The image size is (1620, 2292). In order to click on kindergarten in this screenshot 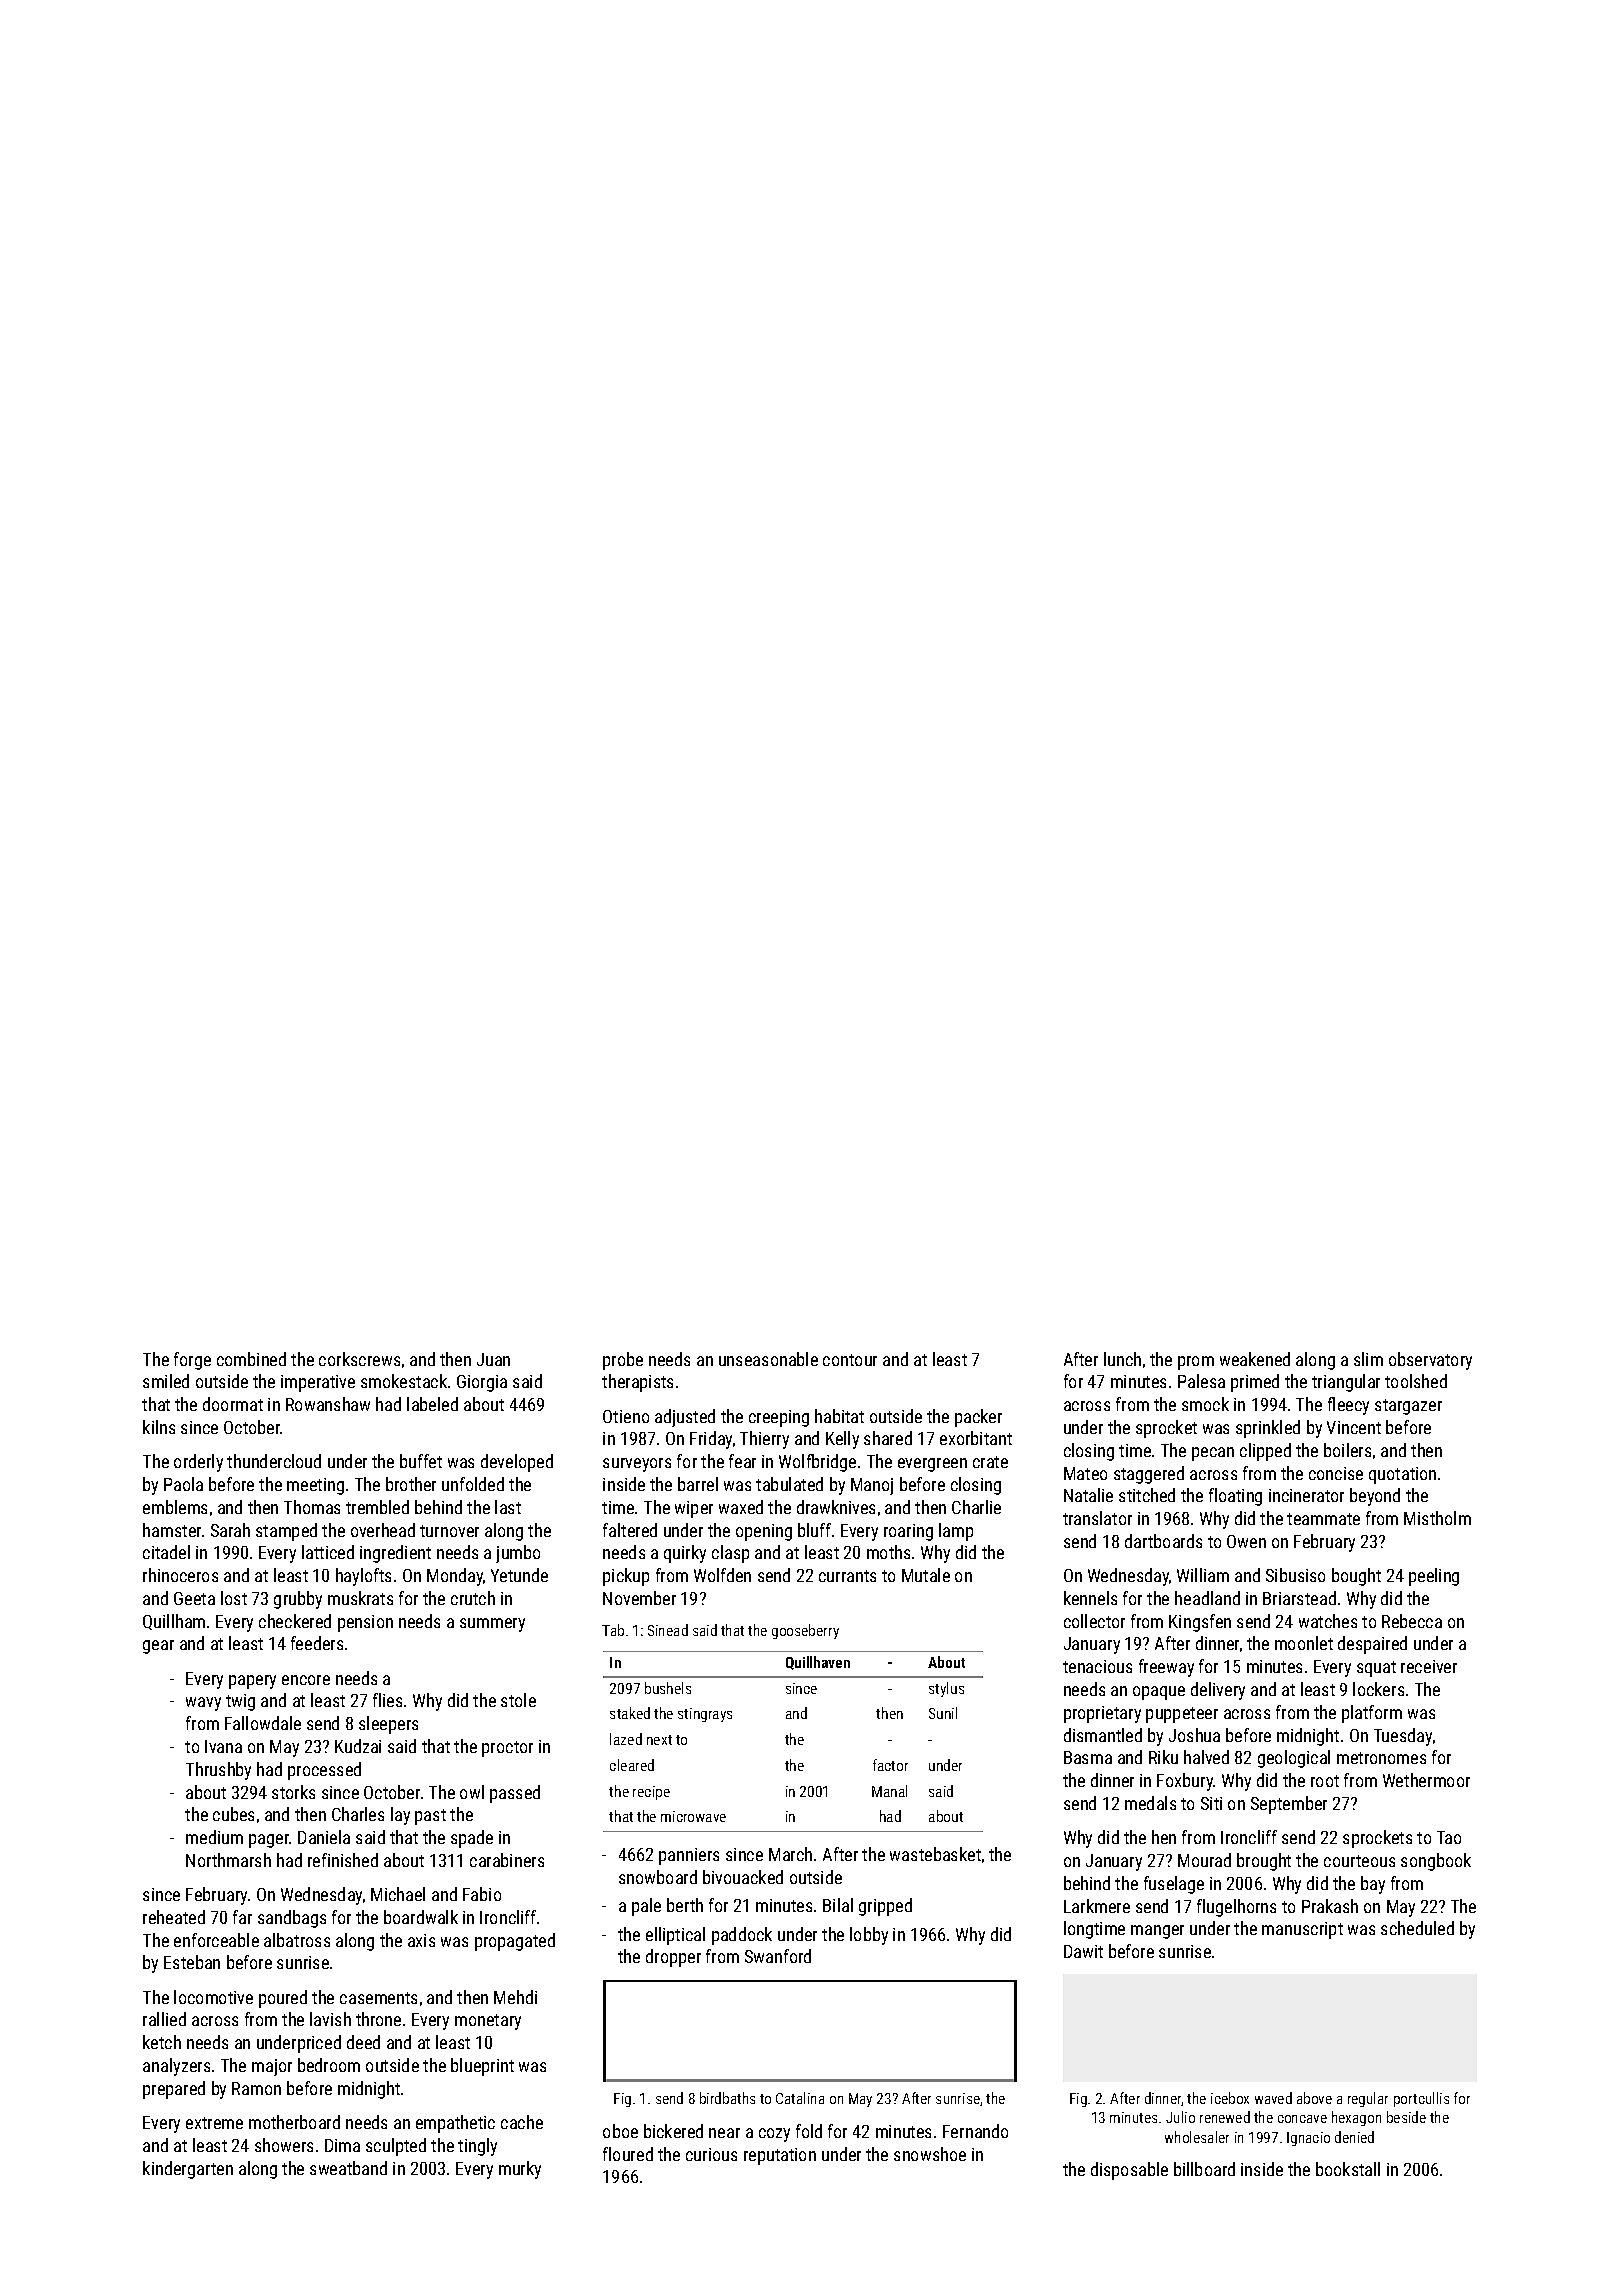, I will do `click(188, 2170)`.
